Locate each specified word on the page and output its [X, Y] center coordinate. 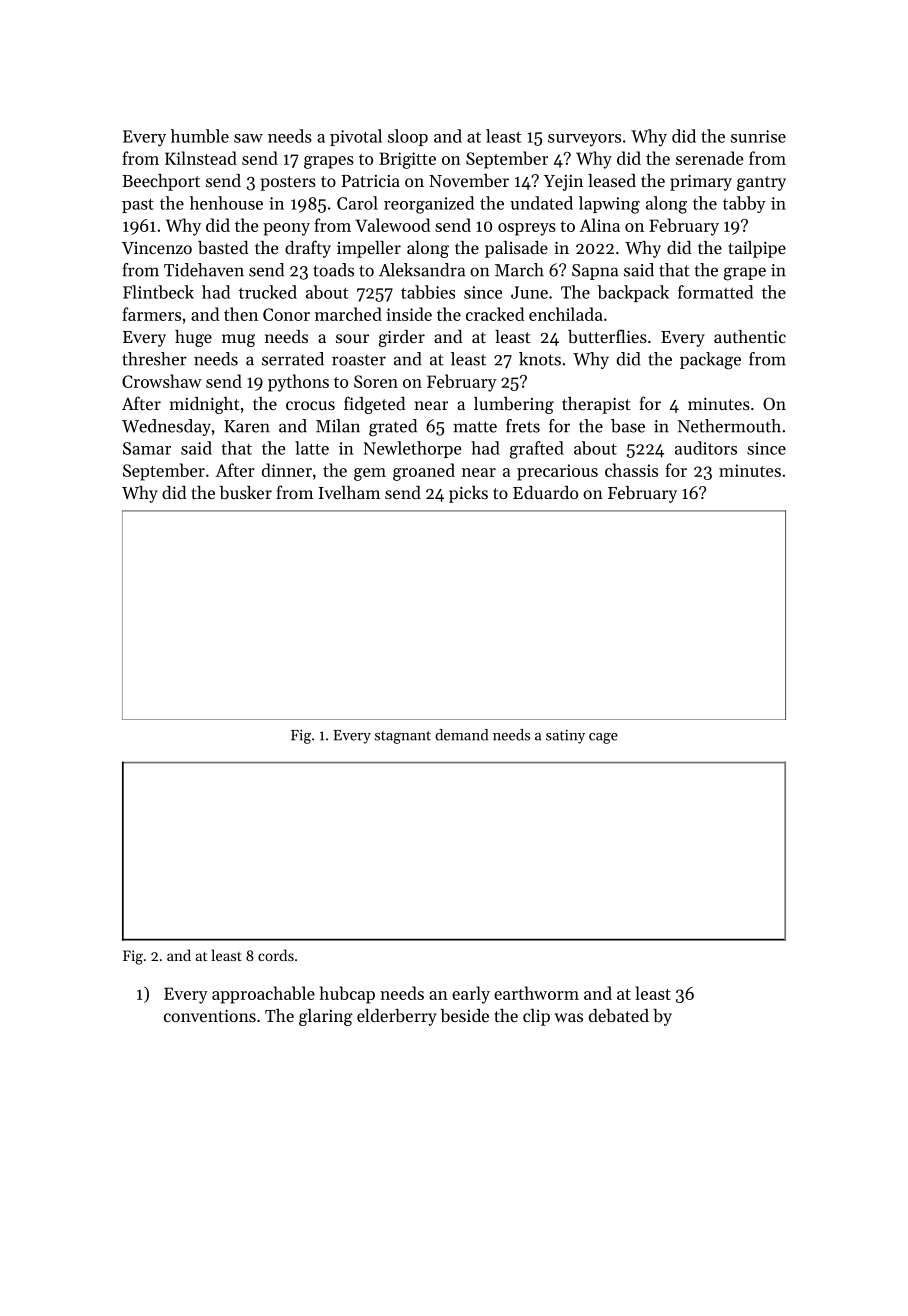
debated [619, 1015]
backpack [633, 293]
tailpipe [757, 249]
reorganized [429, 205]
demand [461, 735]
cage [603, 738]
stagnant [403, 737]
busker [245, 492]
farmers [151, 314]
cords [276, 955]
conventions [210, 1015]
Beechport [161, 182]
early [471, 995]
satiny [565, 737]
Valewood [392, 225]
